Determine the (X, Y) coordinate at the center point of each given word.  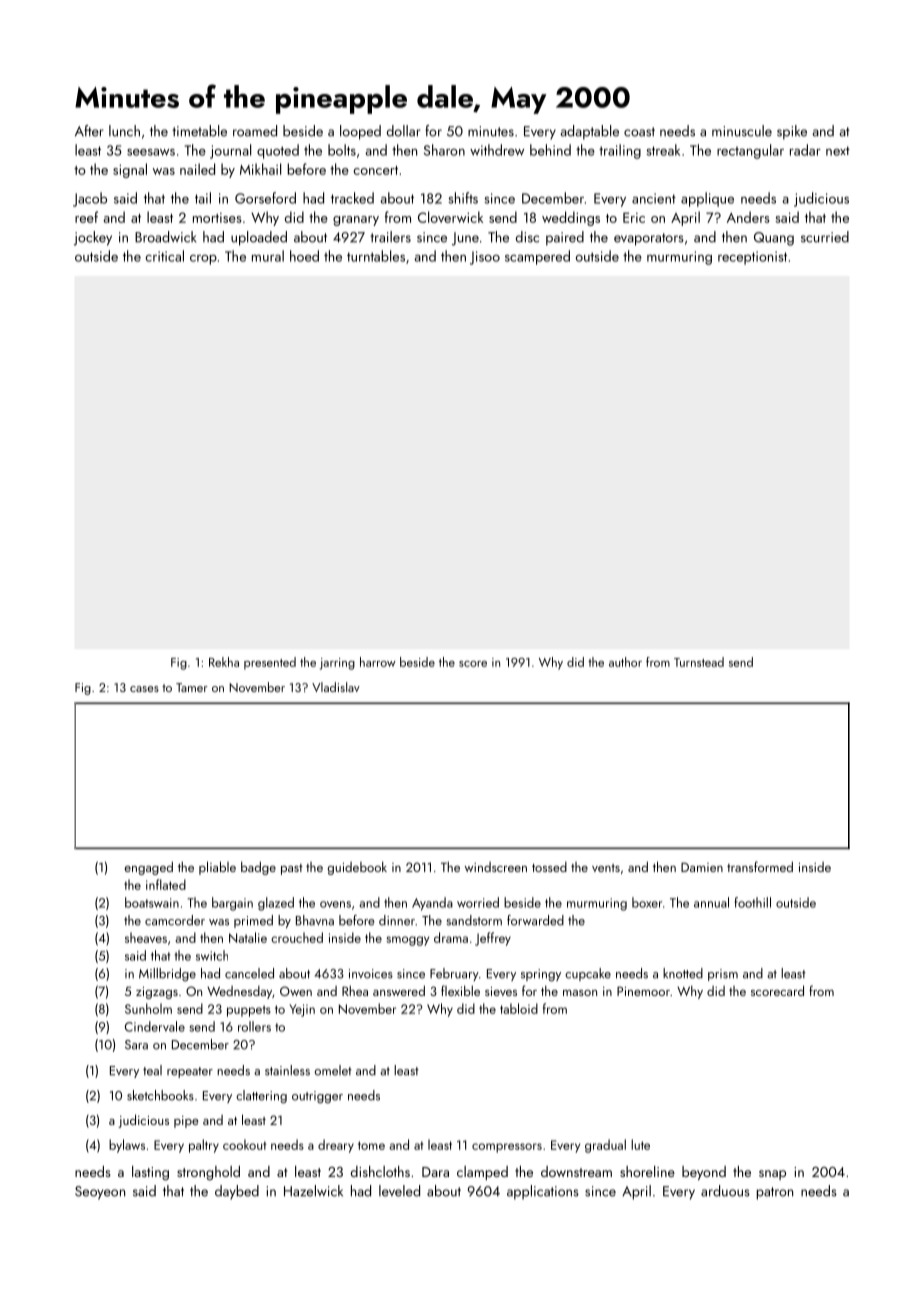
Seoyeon (100, 1193)
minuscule (742, 131)
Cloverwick (450, 217)
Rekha (224, 662)
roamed (255, 131)
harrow (378, 662)
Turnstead (699, 662)
